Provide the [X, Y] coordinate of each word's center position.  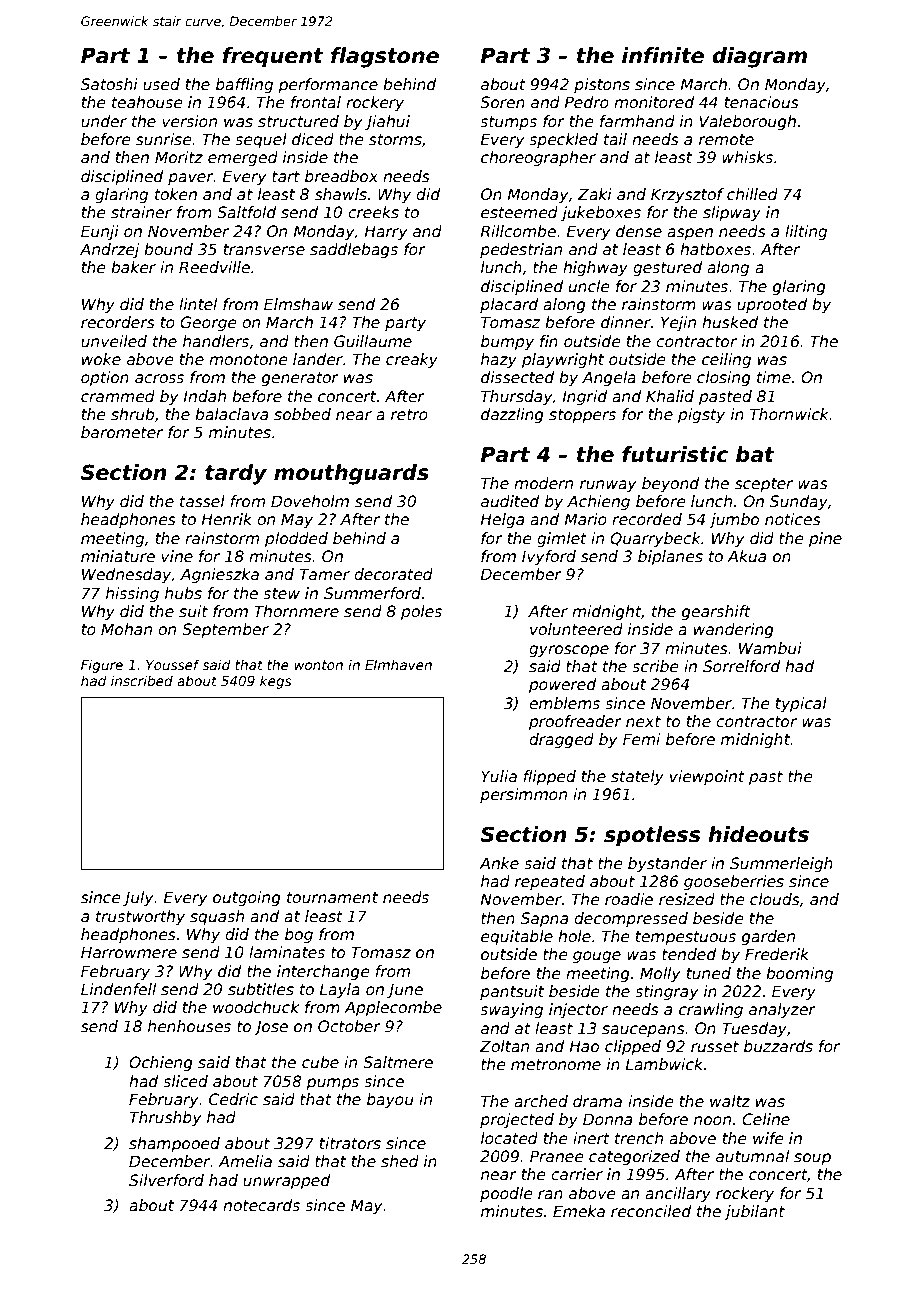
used [161, 84]
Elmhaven [398, 664]
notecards [261, 1205]
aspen [690, 234]
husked [730, 322]
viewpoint [707, 777]
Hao [584, 1046]
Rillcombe [518, 231]
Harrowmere [129, 952]
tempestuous [686, 938]
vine [177, 556]
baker [133, 267]
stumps [508, 123]
